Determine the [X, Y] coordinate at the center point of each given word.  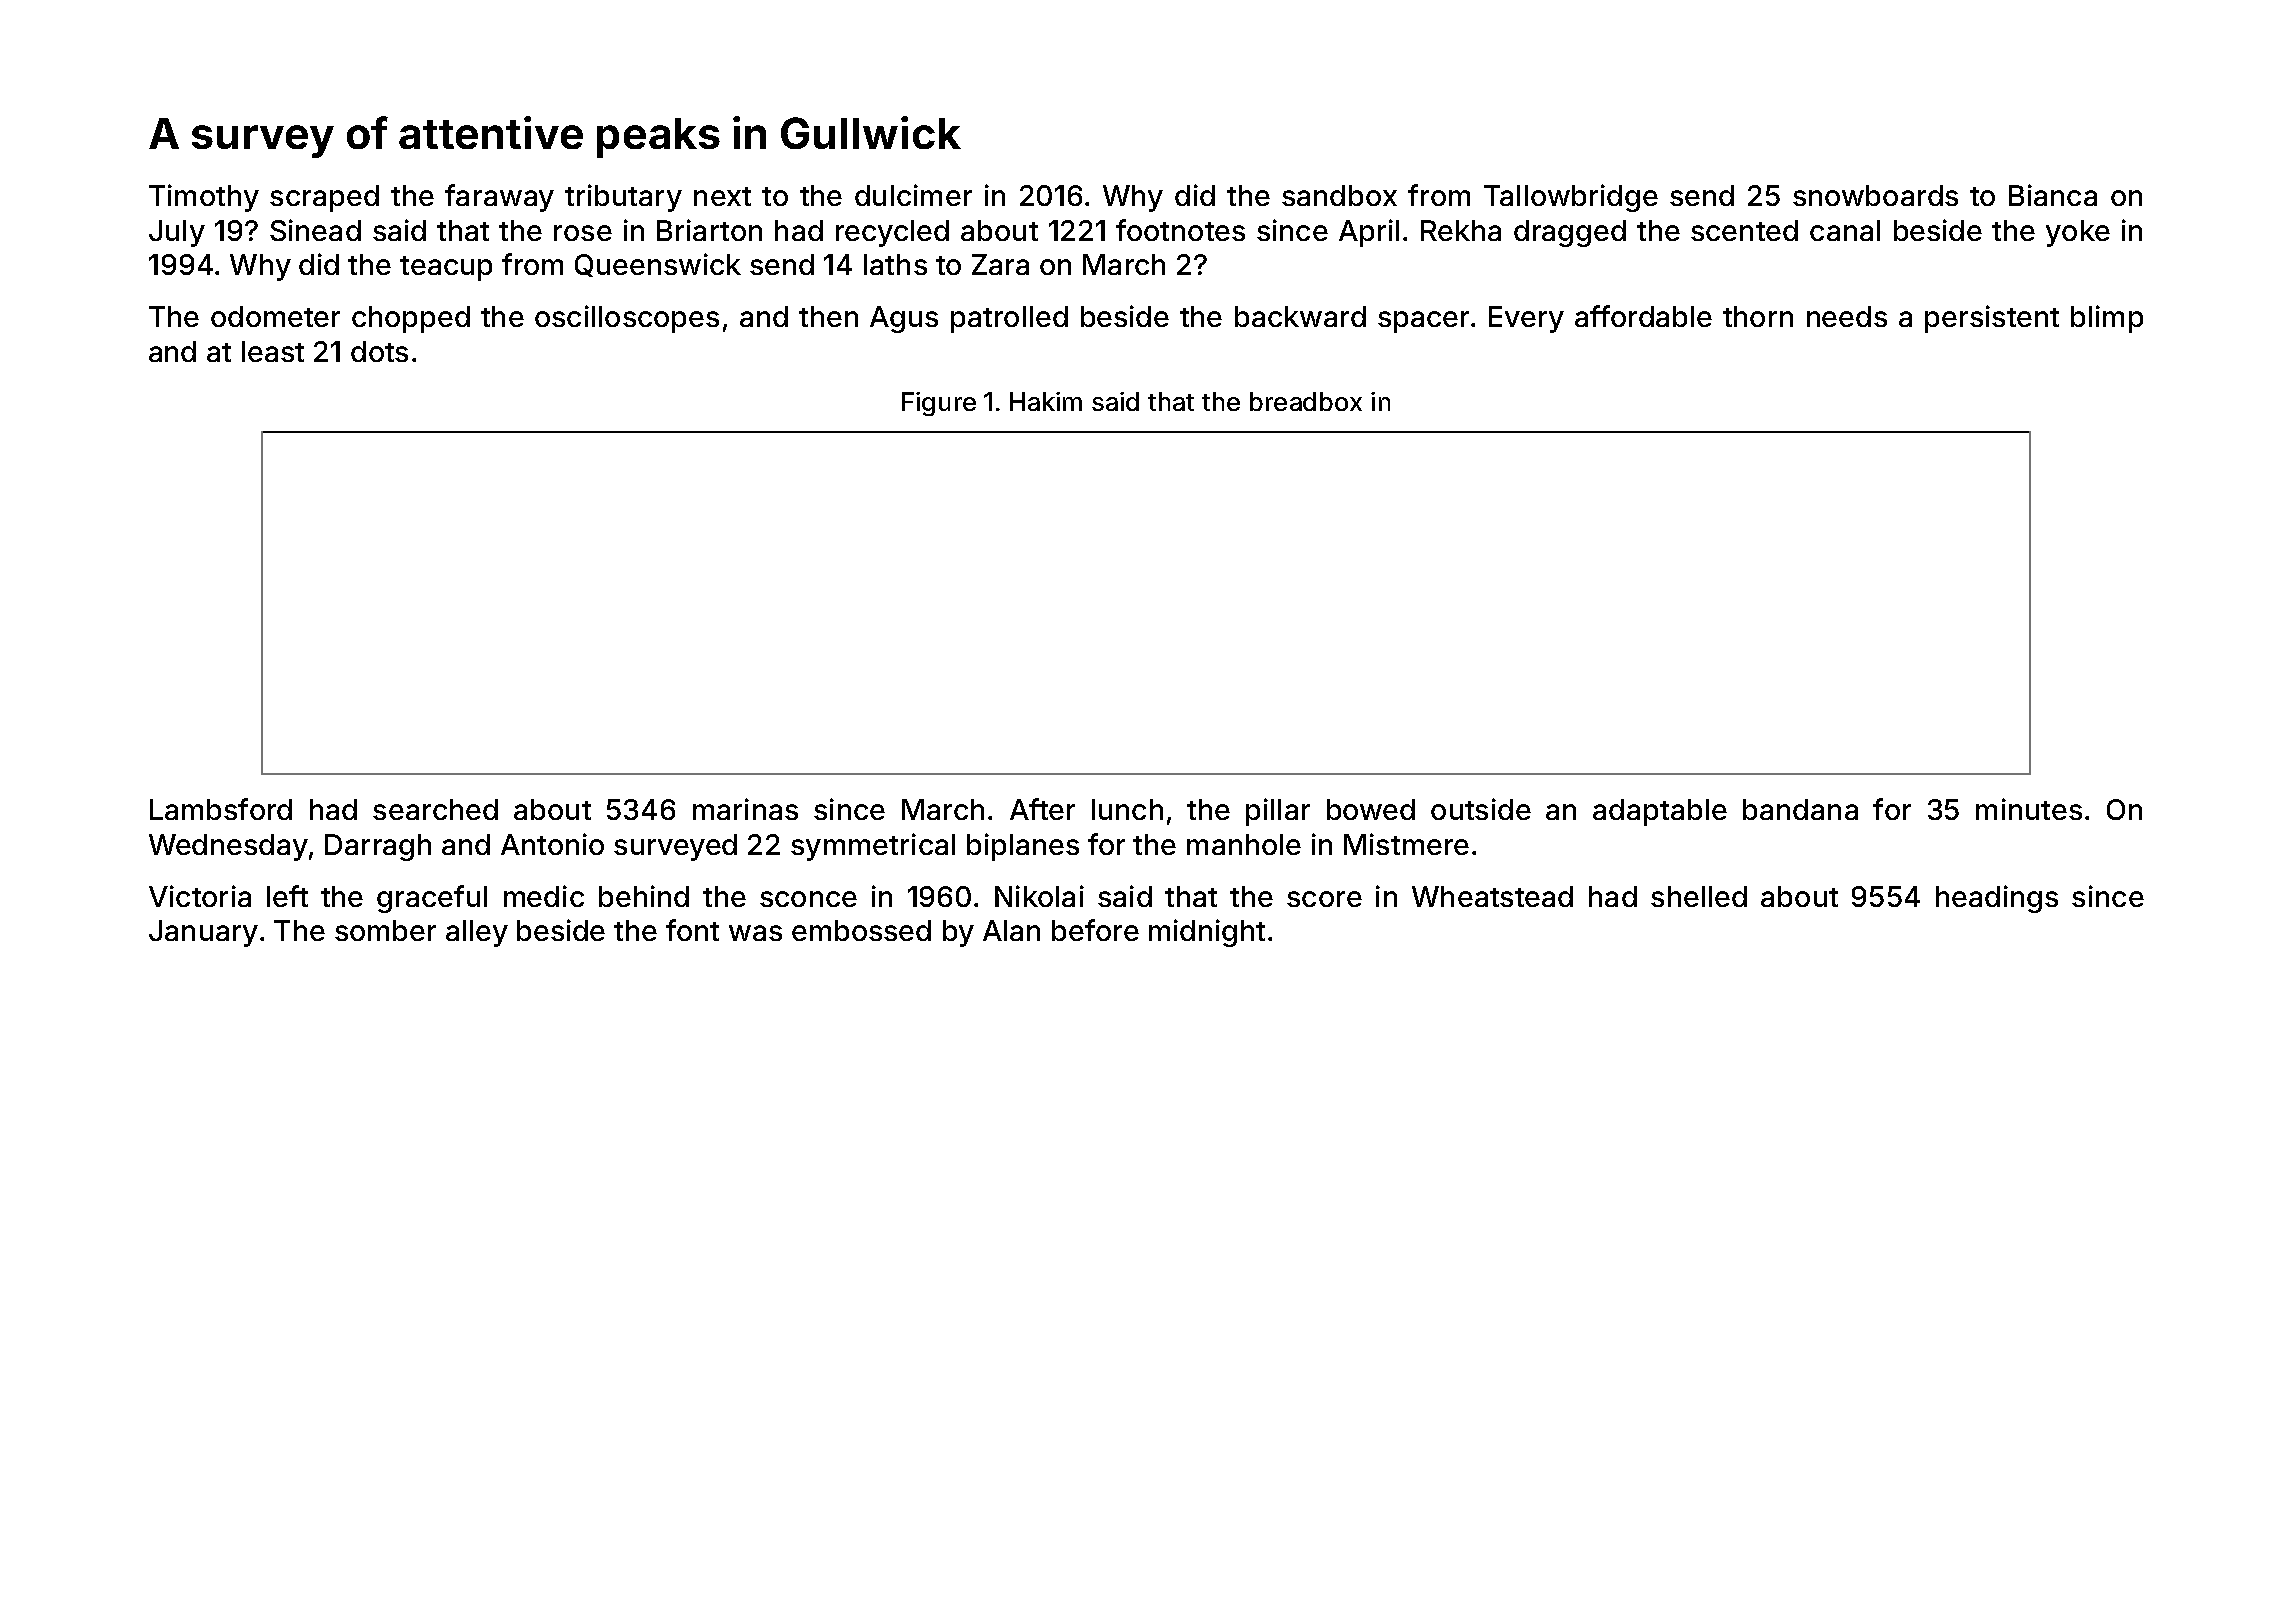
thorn [1758, 316]
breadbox [1306, 401]
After [1042, 809]
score [1324, 899]
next [722, 196]
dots [379, 351]
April [1369, 233]
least [273, 351]
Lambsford [221, 809]
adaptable [1660, 812]
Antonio [552, 844]
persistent [1992, 319]
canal [1845, 230]
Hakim [1046, 401]
